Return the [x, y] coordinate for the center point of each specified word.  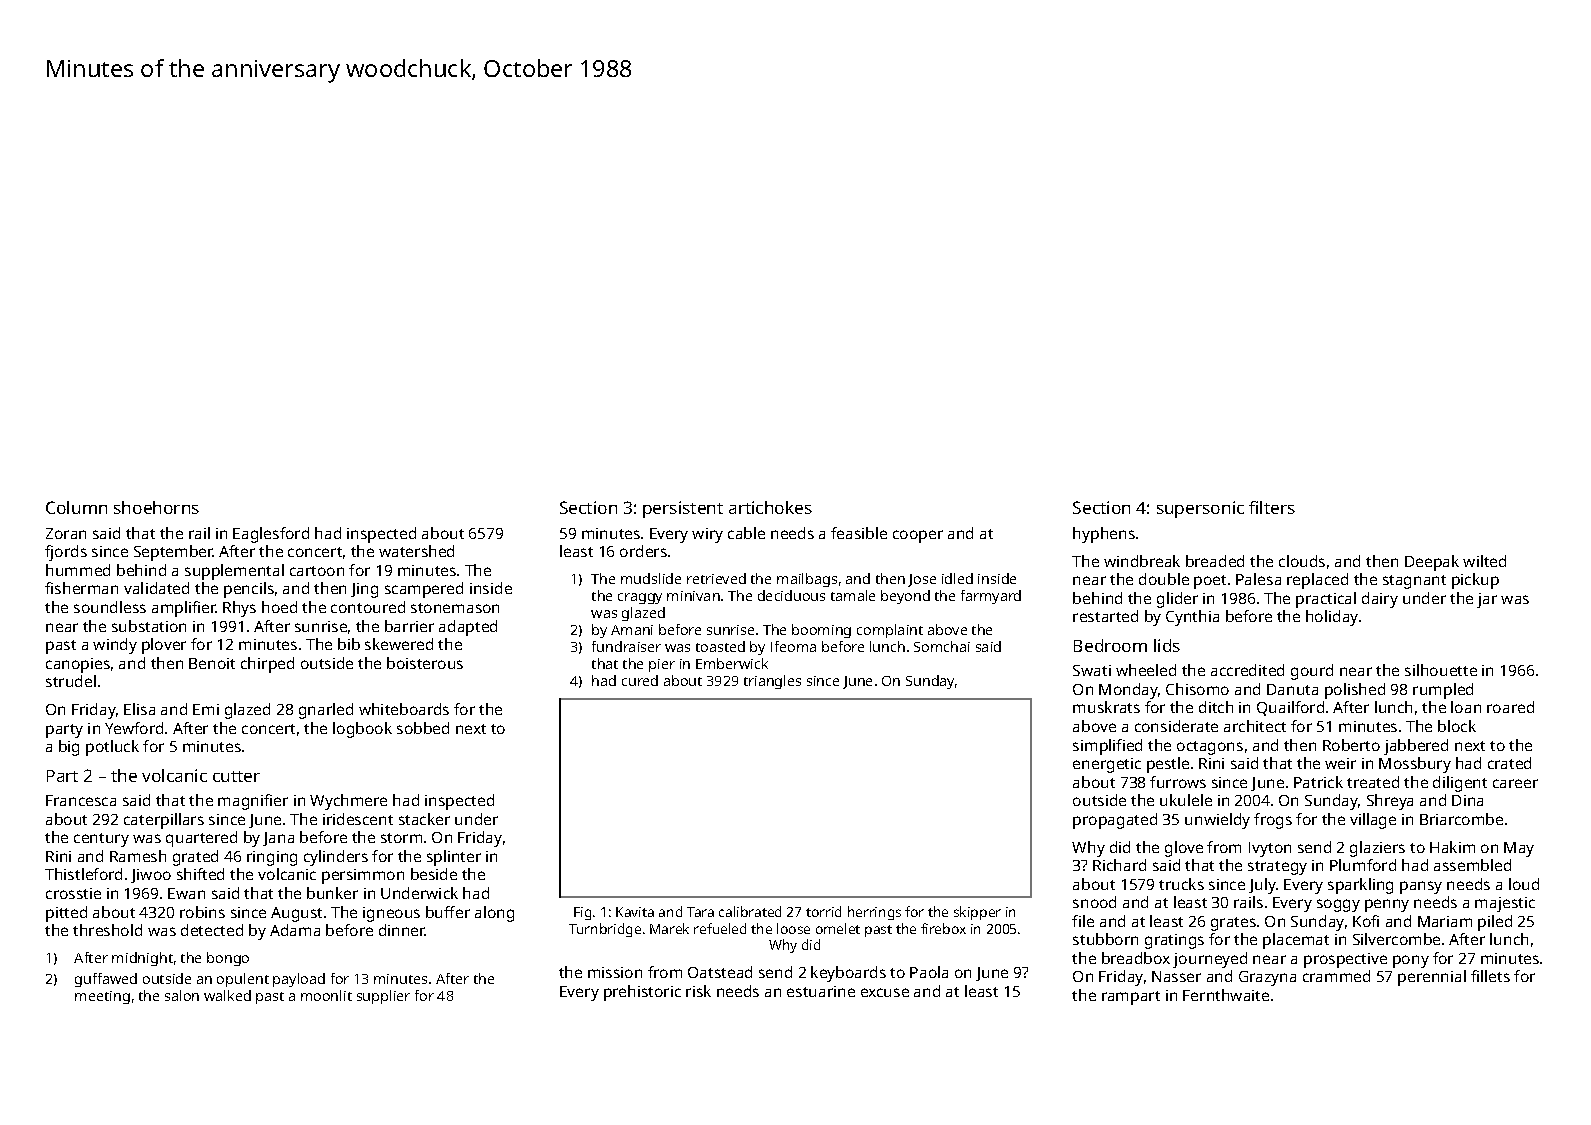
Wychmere [348, 802]
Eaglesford [271, 535]
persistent [683, 509]
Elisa [139, 709]
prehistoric [642, 993]
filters [1272, 507]
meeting [102, 997]
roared [1510, 707]
